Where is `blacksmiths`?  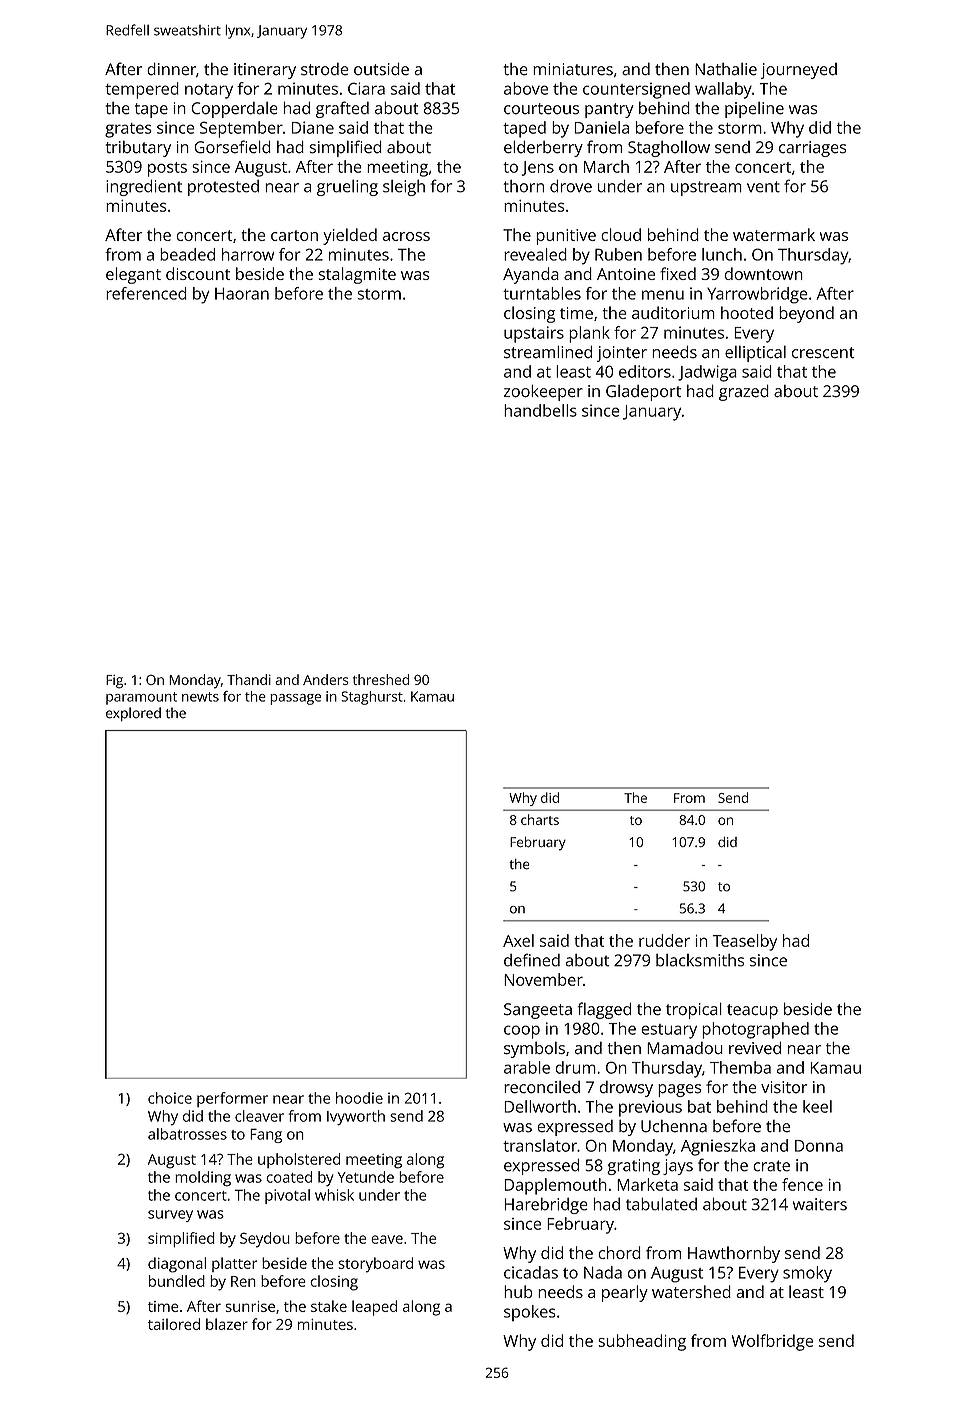
blacksmiths is located at coordinates (700, 960).
